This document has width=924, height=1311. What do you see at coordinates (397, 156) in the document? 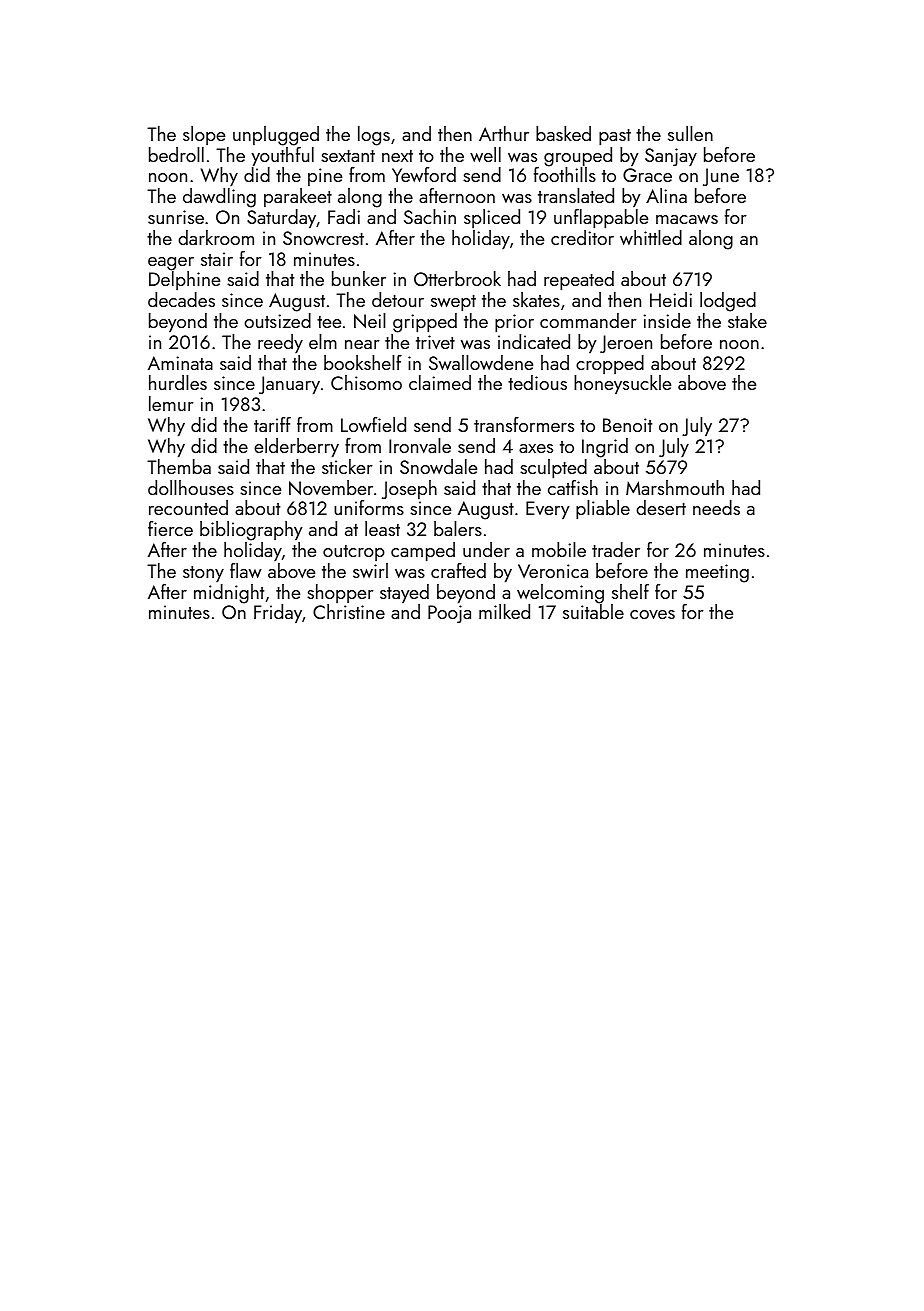
I see `next` at bounding box center [397, 156].
